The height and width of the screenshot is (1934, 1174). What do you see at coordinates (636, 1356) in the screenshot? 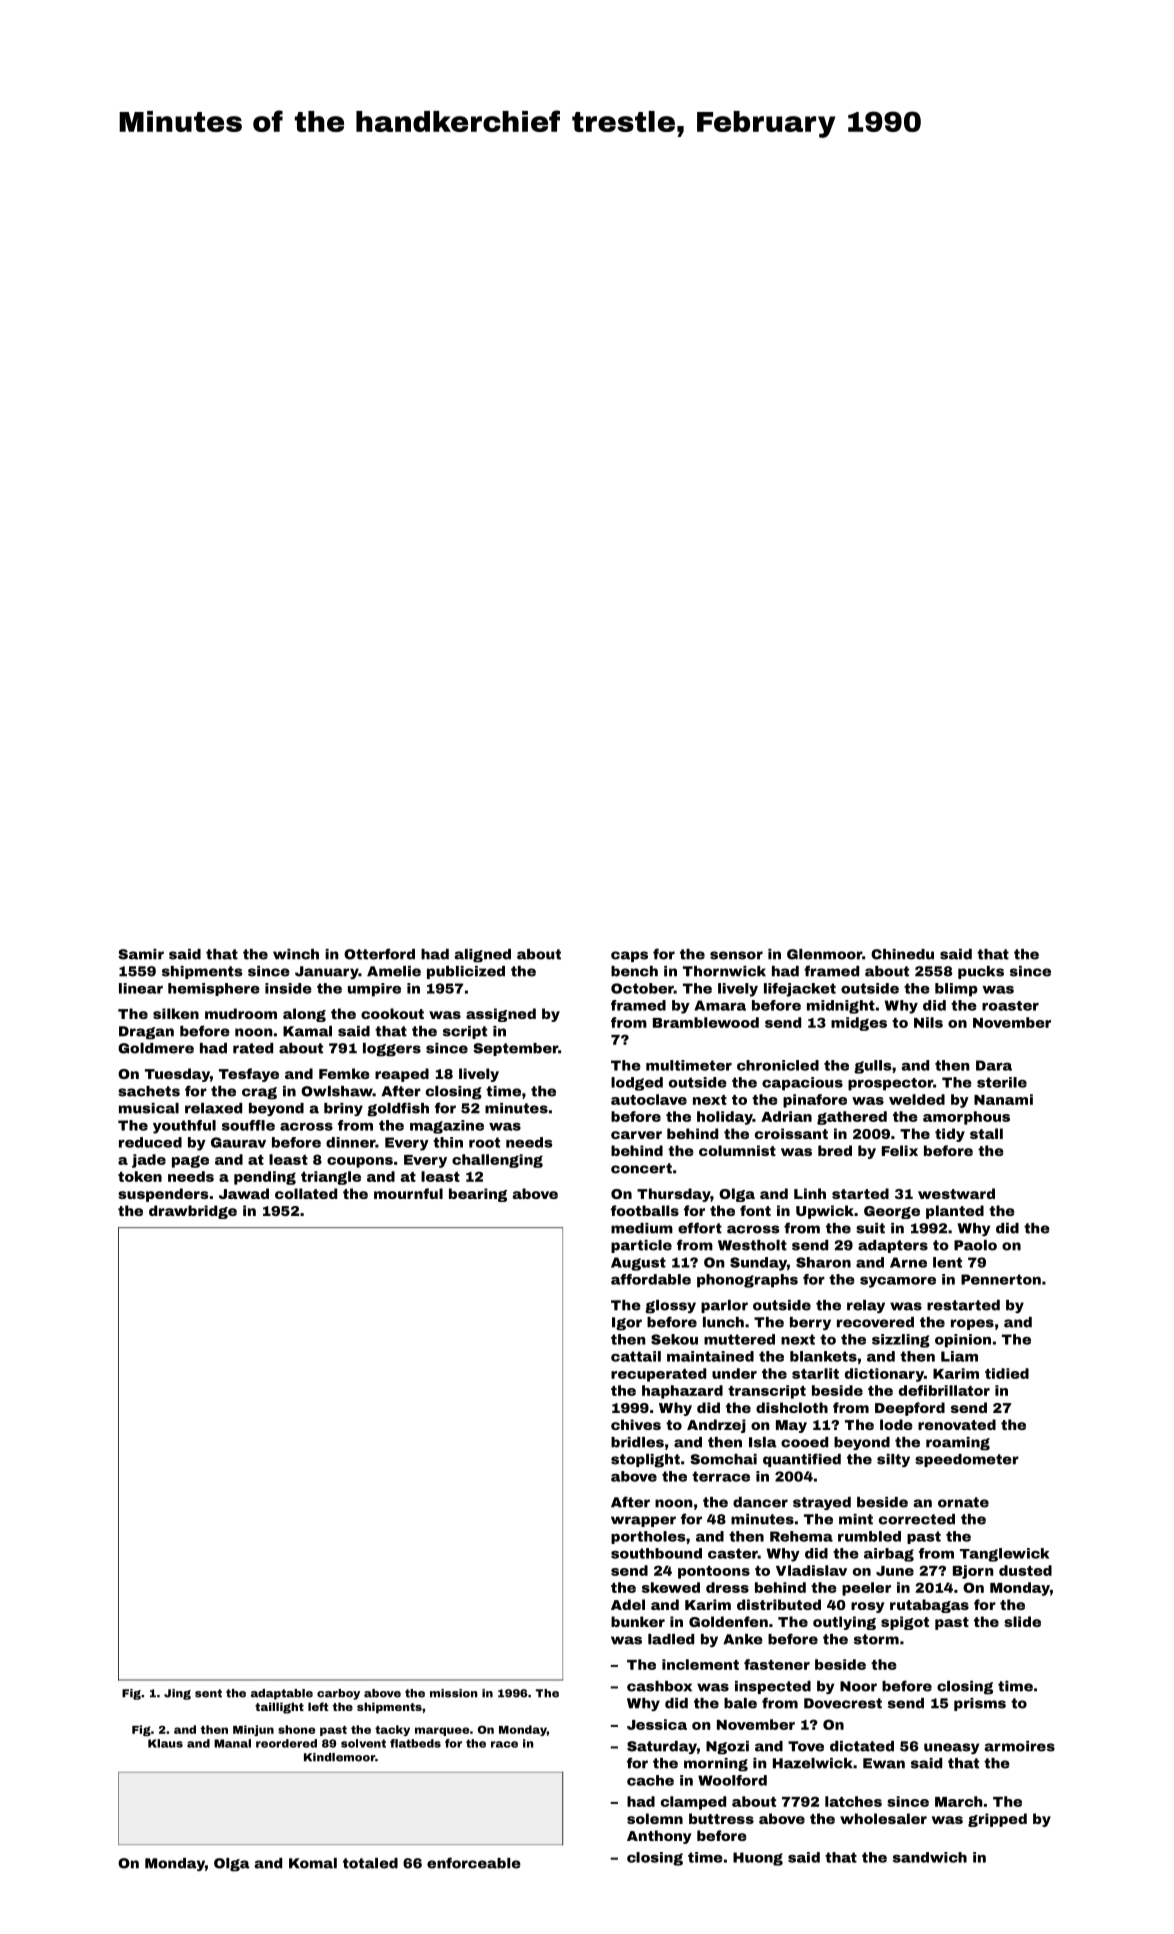
I see `cattail` at bounding box center [636, 1356].
